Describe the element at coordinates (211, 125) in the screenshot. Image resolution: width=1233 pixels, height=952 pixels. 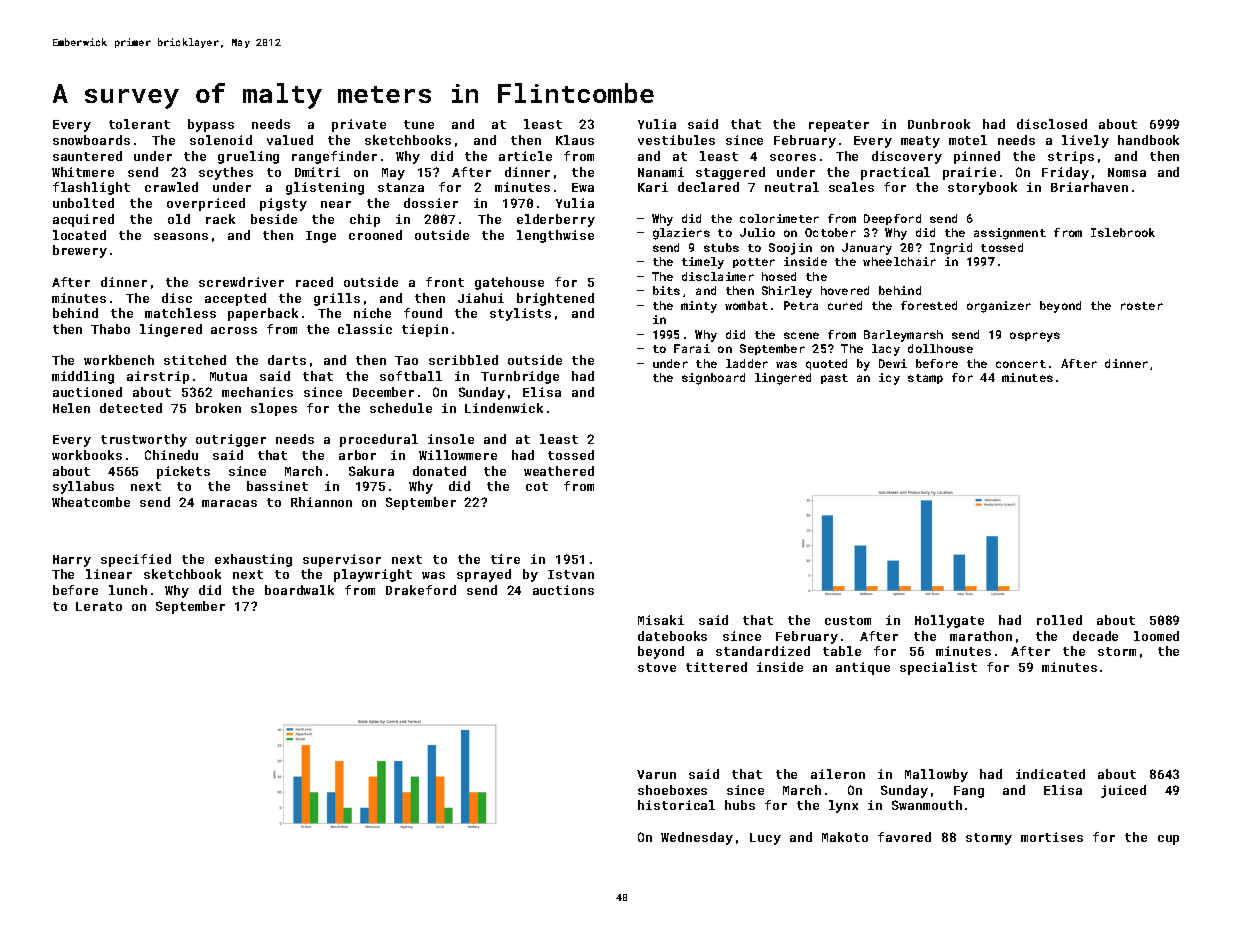
I see `bypass` at that location.
